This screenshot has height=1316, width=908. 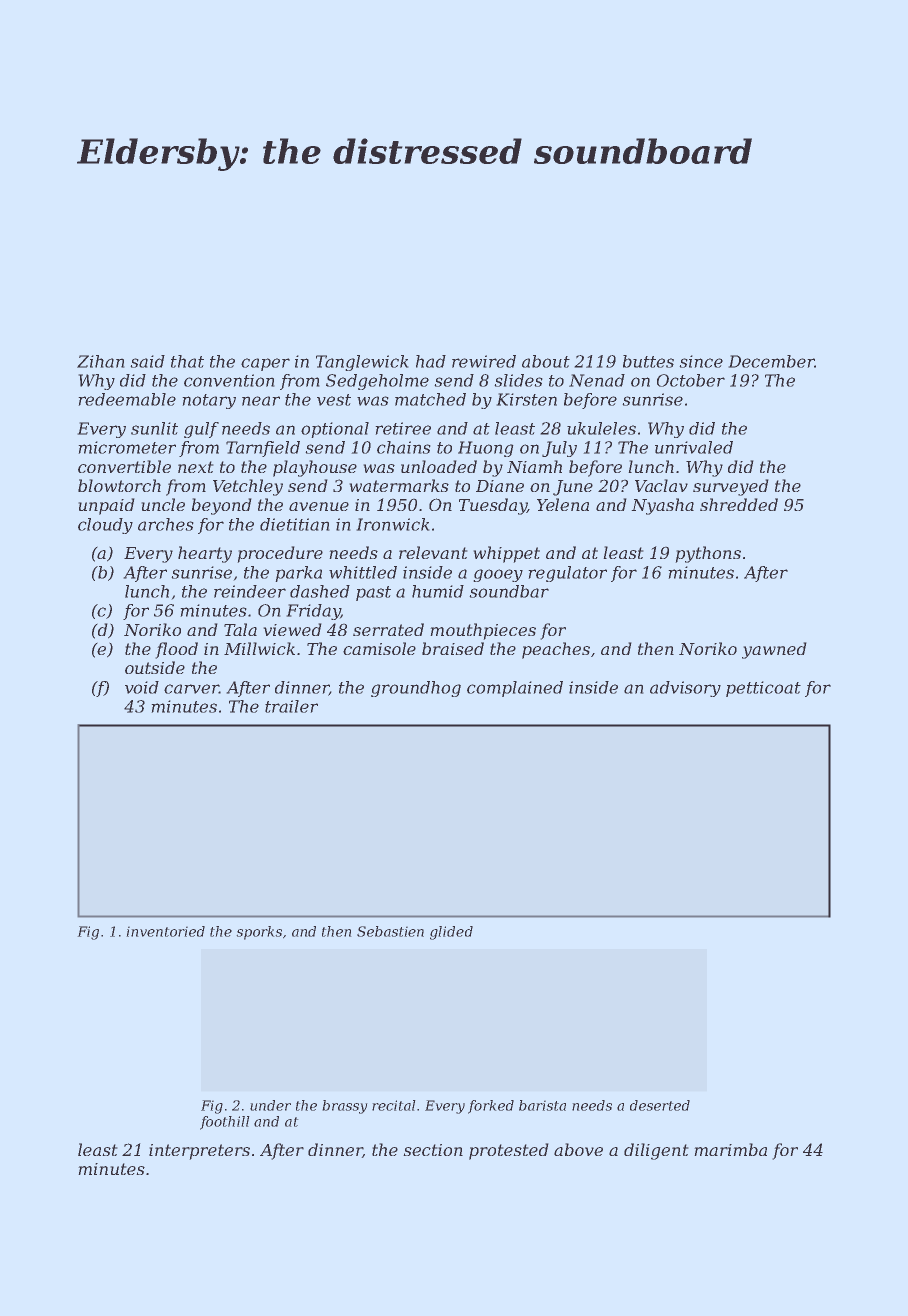 I want to click on December, so click(x=771, y=361).
